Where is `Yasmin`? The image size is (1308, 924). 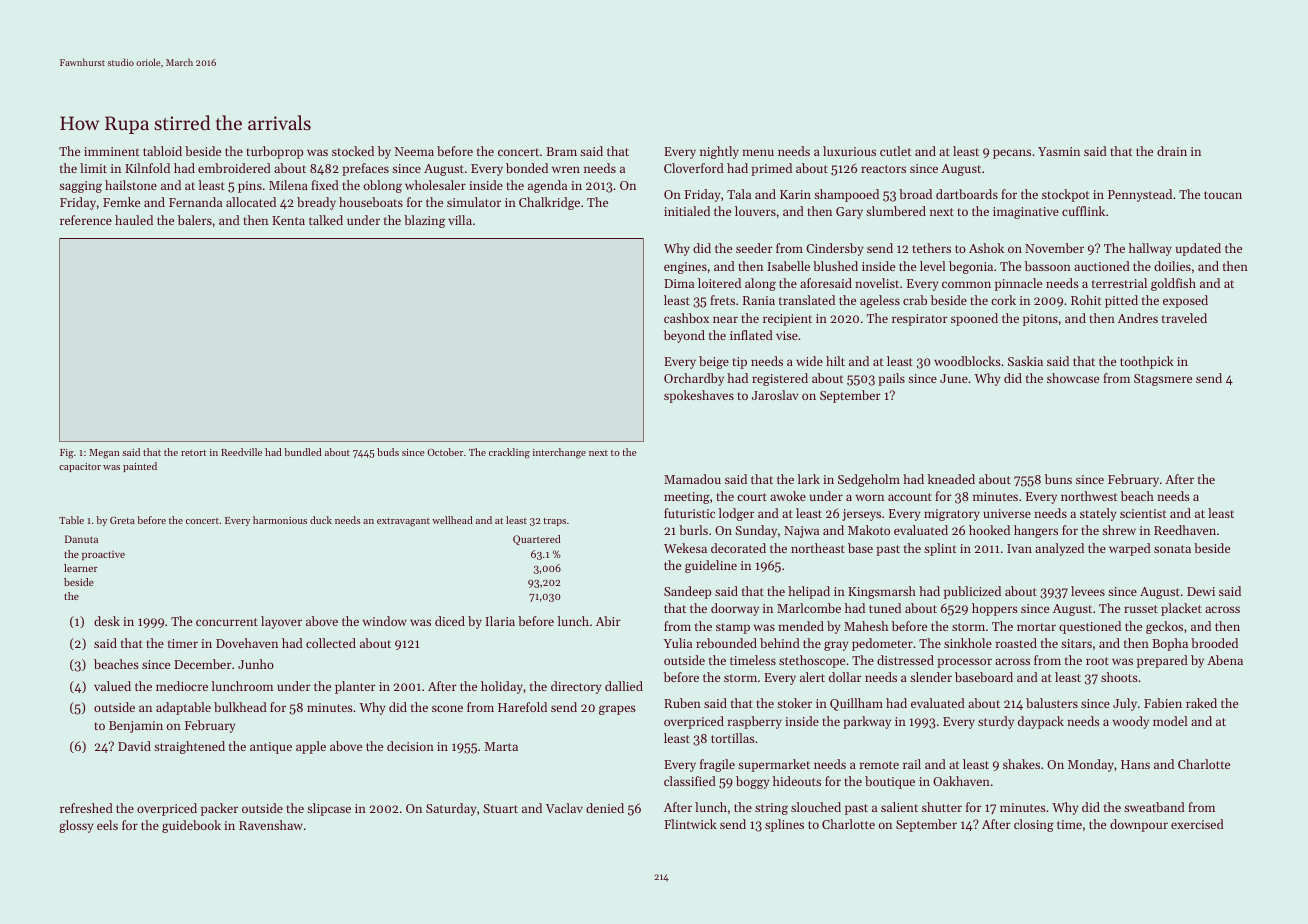 Yasmin is located at coordinates (1059, 151).
